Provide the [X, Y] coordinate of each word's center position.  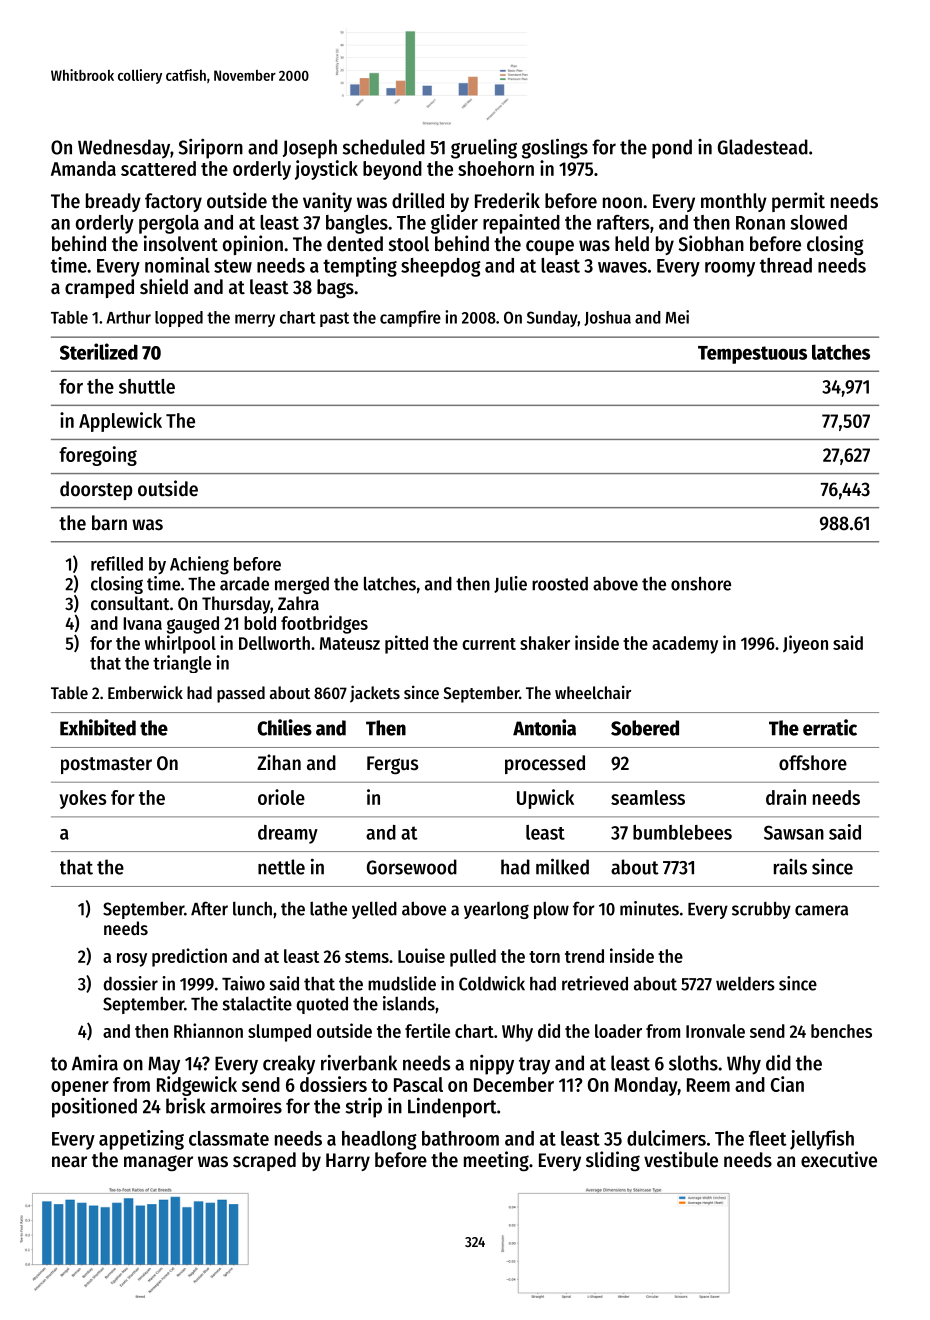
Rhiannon [208, 1030]
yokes [83, 799]
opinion [253, 245]
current [489, 644]
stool [409, 244]
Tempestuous [752, 355]
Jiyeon [805, 644]
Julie [510, 584]
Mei [677, 317]
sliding [613, 1161]
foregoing [98, 456]
